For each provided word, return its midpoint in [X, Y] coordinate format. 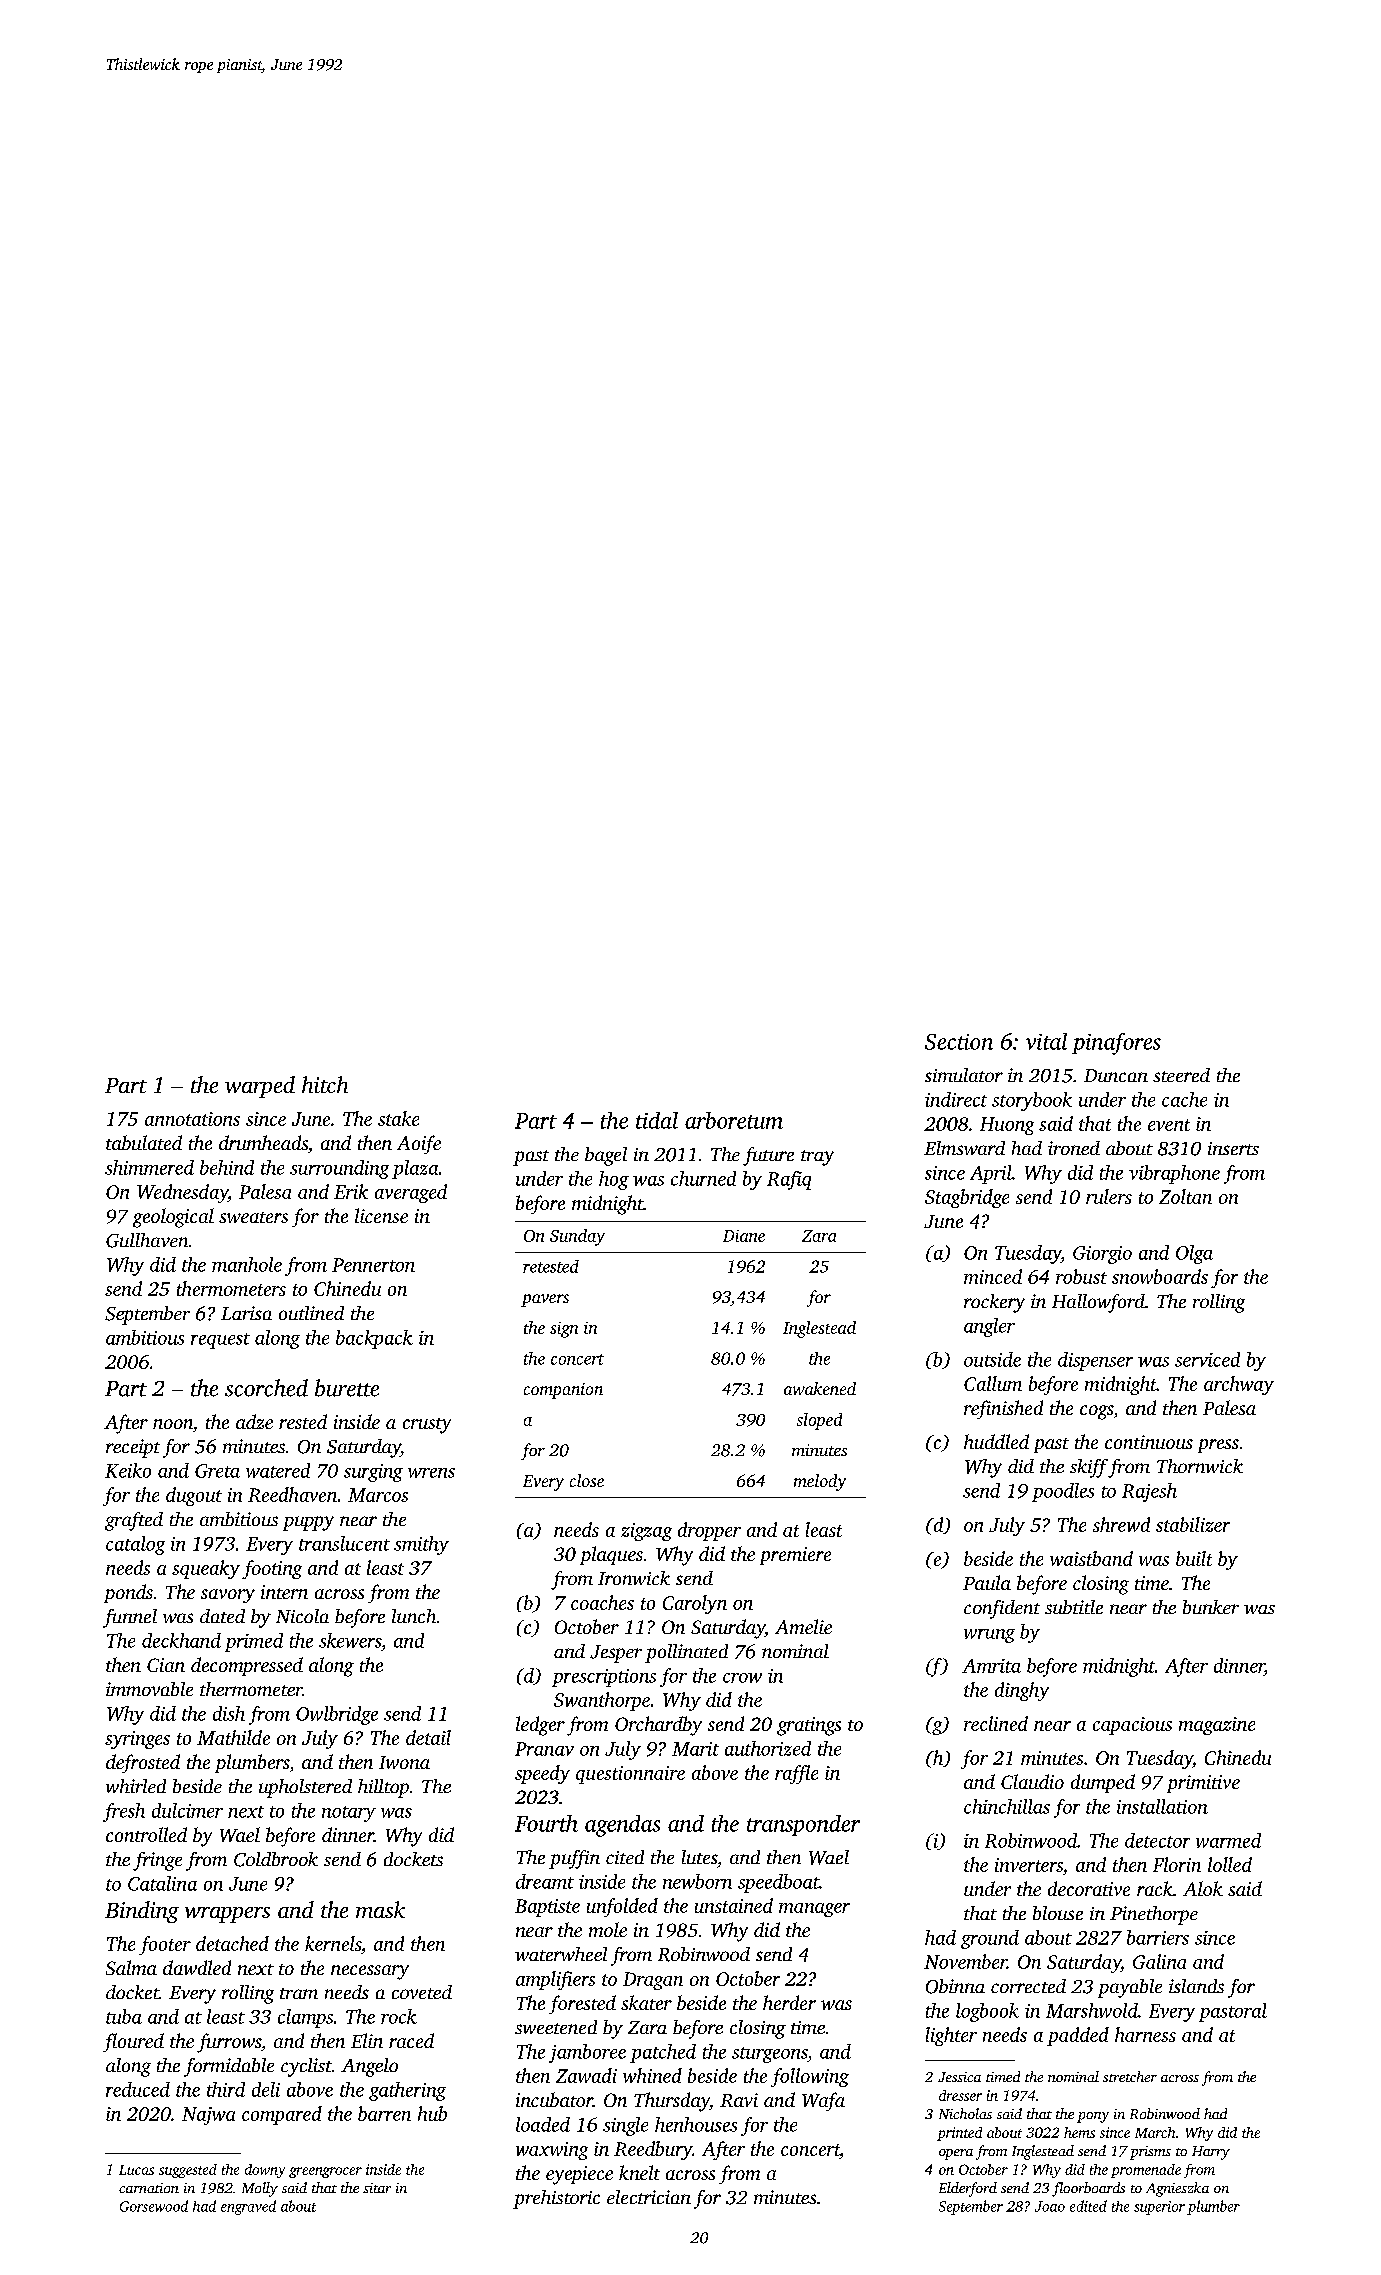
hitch [325, 1084]
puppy [308, 1523]
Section [959, 1042]
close [587, 1480]
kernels [333, 1943]
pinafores [1116, 1044]
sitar [377, 2188]
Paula [987, 1582]
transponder [803, 1825]
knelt [639, 2172]
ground [990, 1939]
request [220, 1341]
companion [563, 1391]
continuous [1149, 1442]
